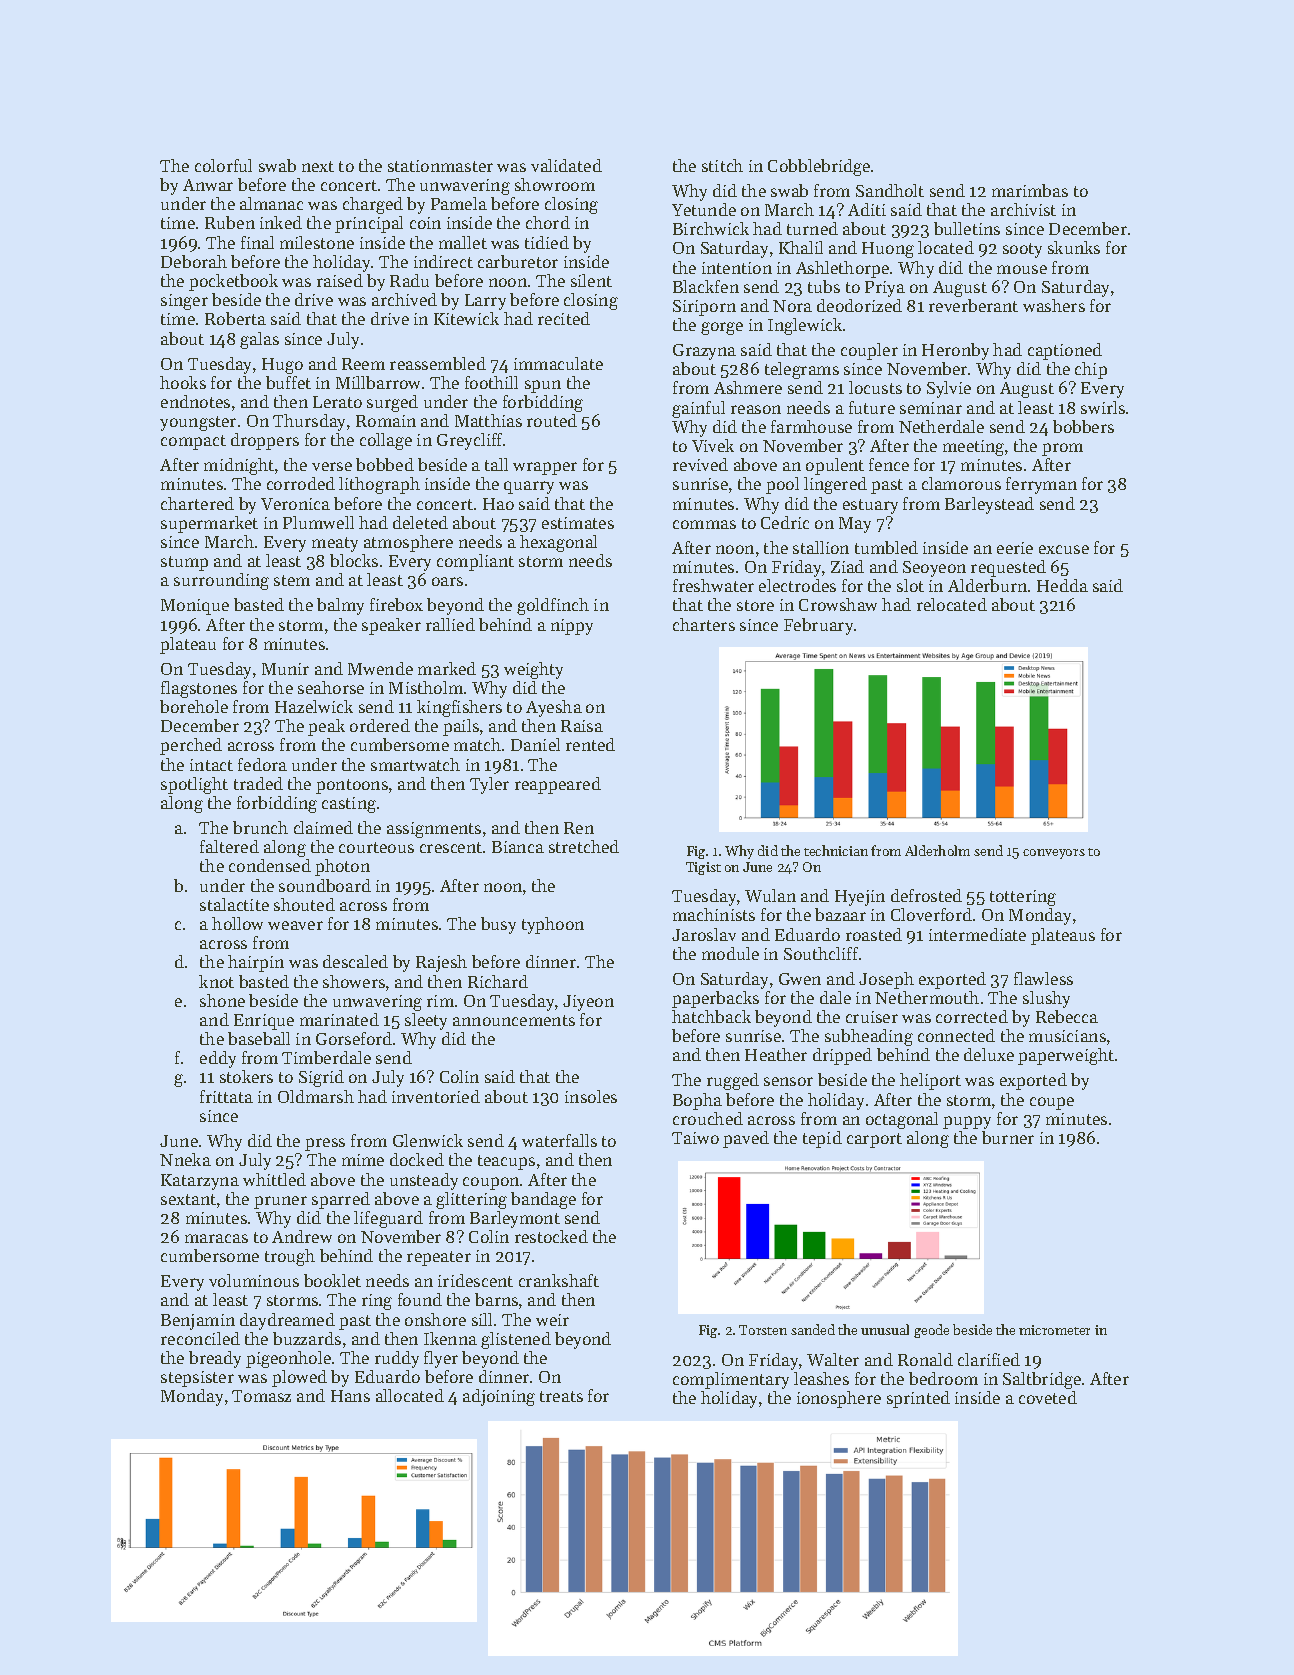 Image resolution: width=1294 pixels, height=1675 pixels. Describe the element at coordinates (1030, 190) in the screenshot. I see `marimbas` at that location.
